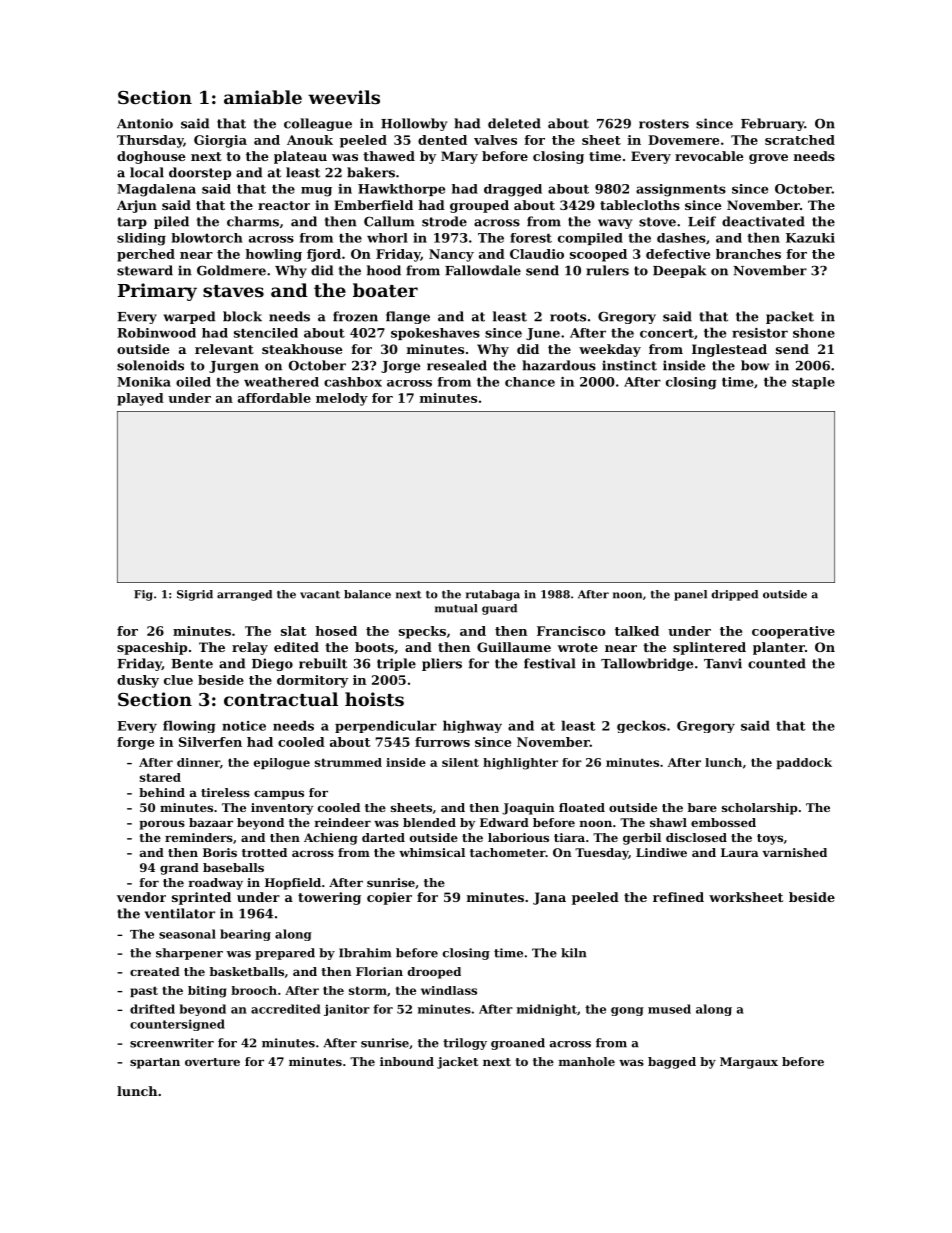 The width and height of the document is (952, 1233). What do you see at coordinates (800, 140) in the document?
I see `scratched` at bounding box center [800, 140].
